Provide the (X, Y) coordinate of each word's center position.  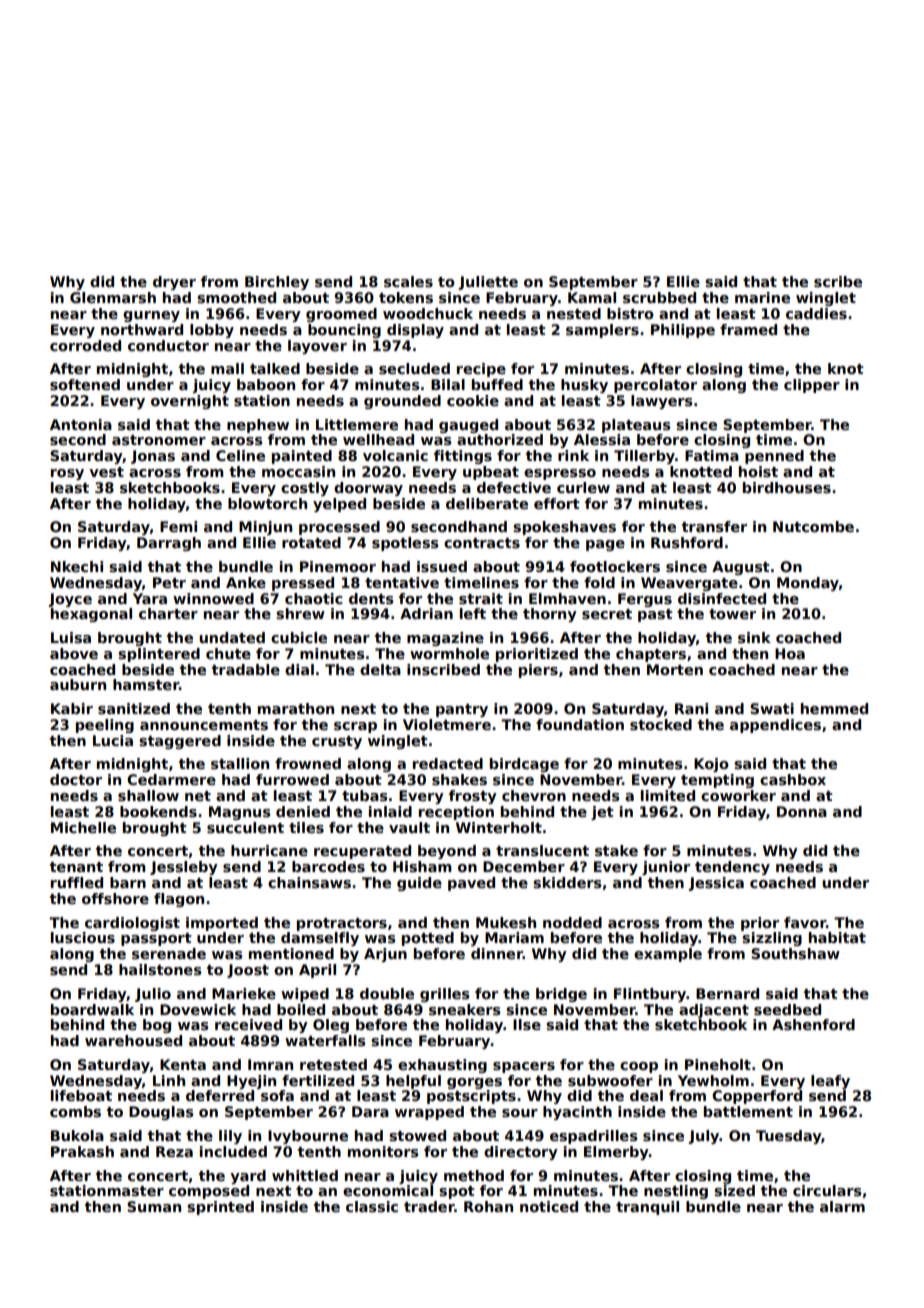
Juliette (488, 283)
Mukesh (506, 922)
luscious (83, 937)
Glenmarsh (113, 297)
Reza (174, 1151)
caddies (816, 313)
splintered (159, 655)
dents (371, 598)
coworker (738, 795)
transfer (714, 526)
